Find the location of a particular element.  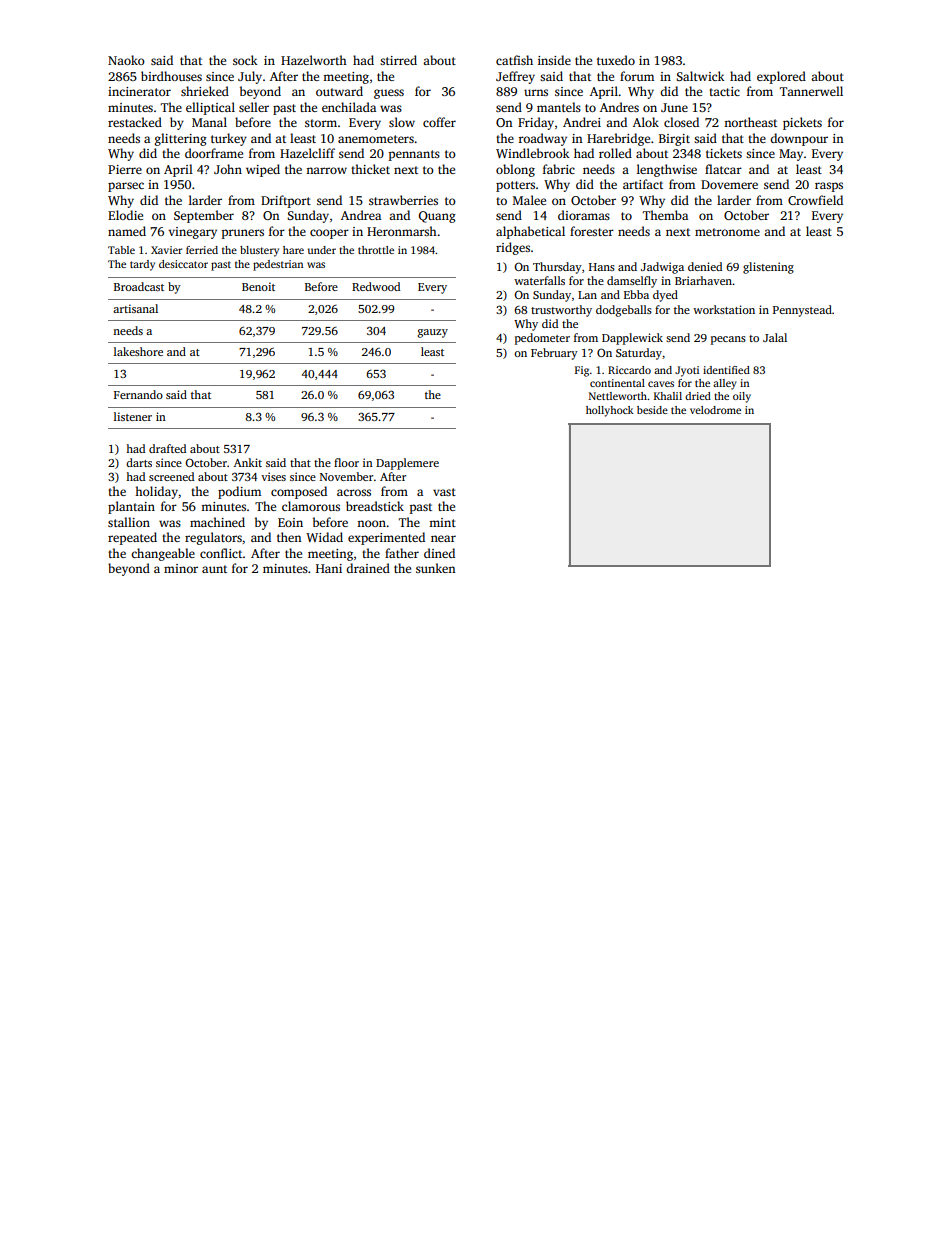

Themba is located at coordinates (665, 215).
